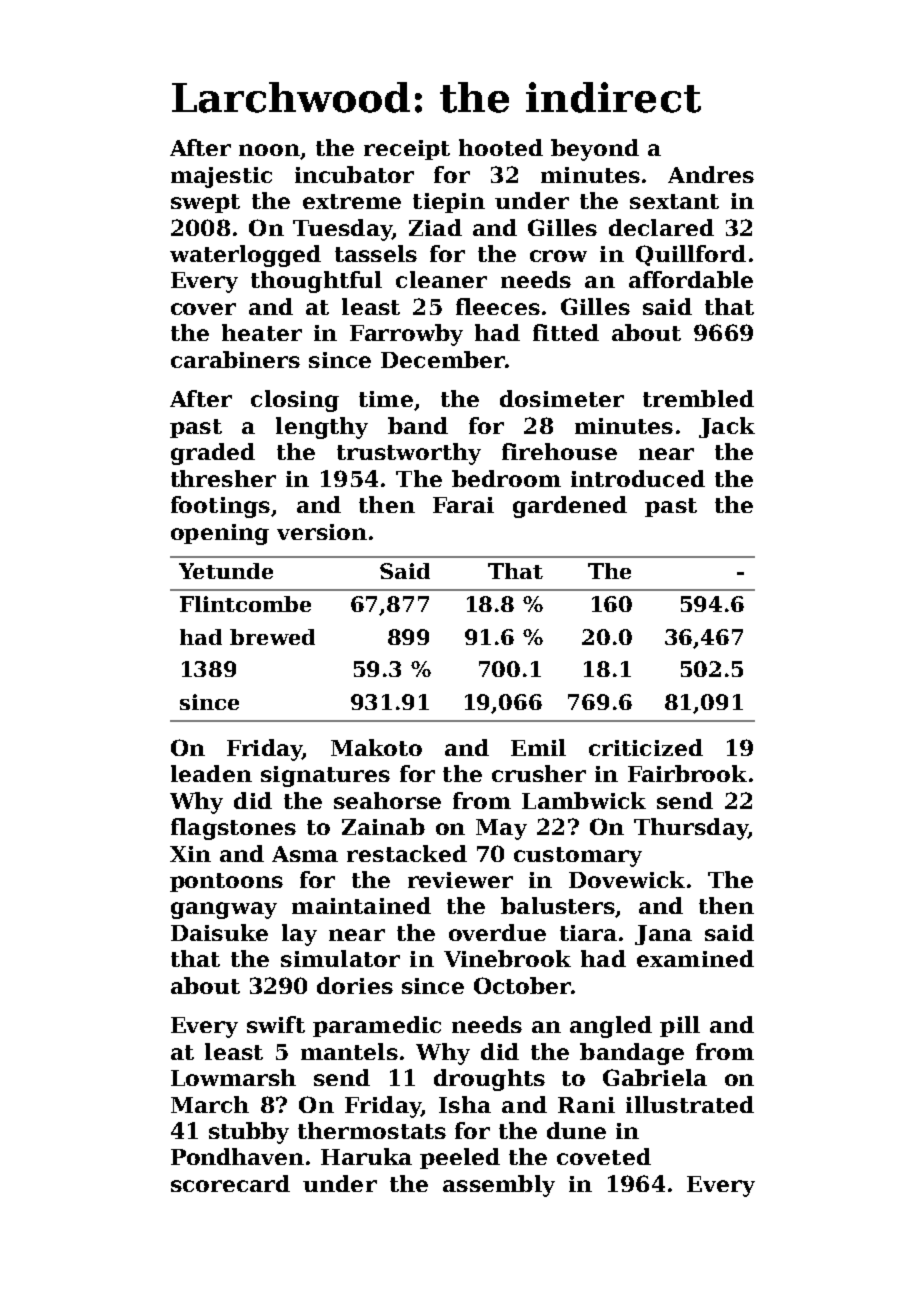 This page has height=1311, width=924. I want to click on carabiners, so click(235, 359).
